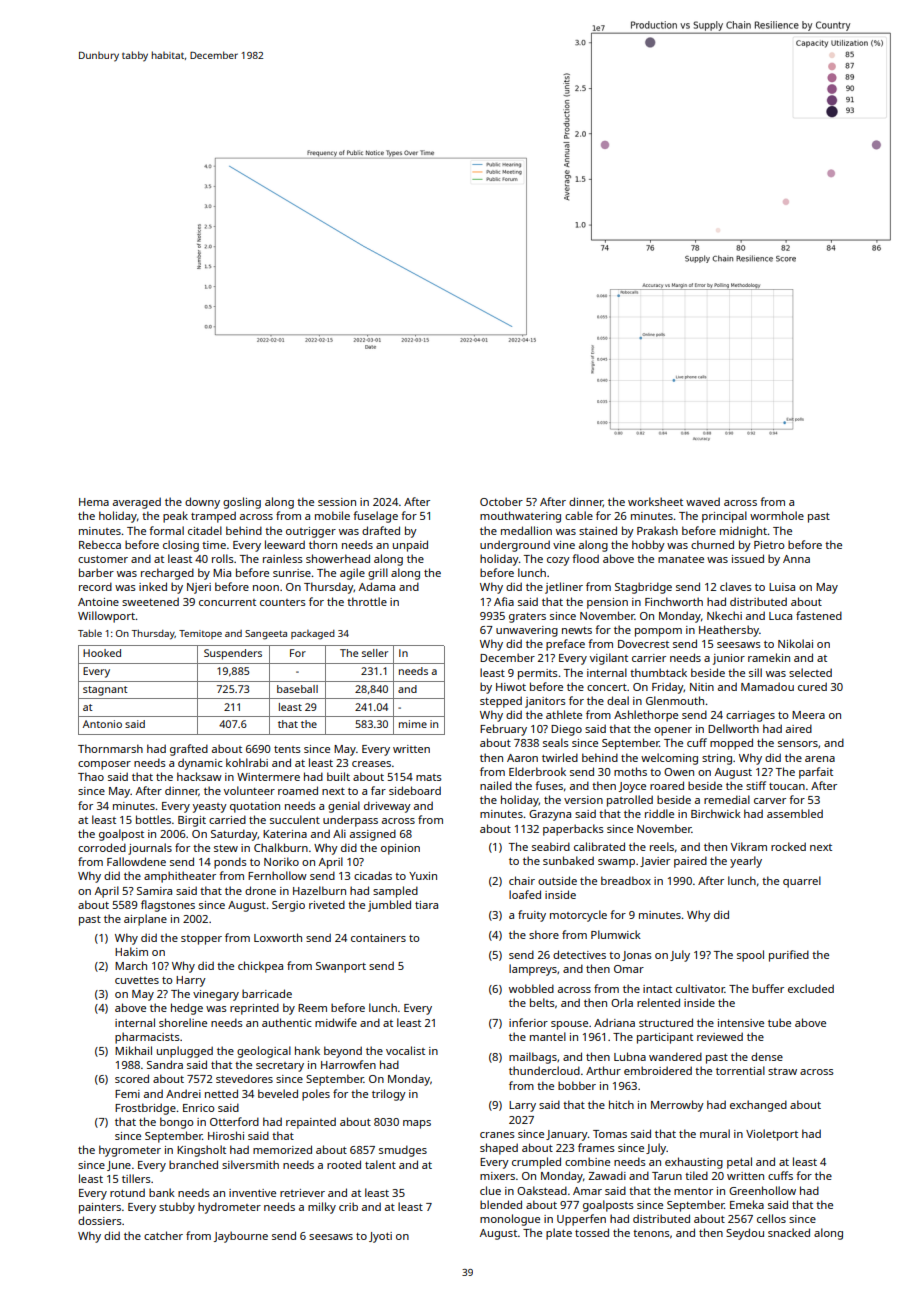 This screenshot has height=1308, width=924. What do you see at coordinates (789, 956) in the screenshot?
I see `purified` at bounding box center [789, 956].
